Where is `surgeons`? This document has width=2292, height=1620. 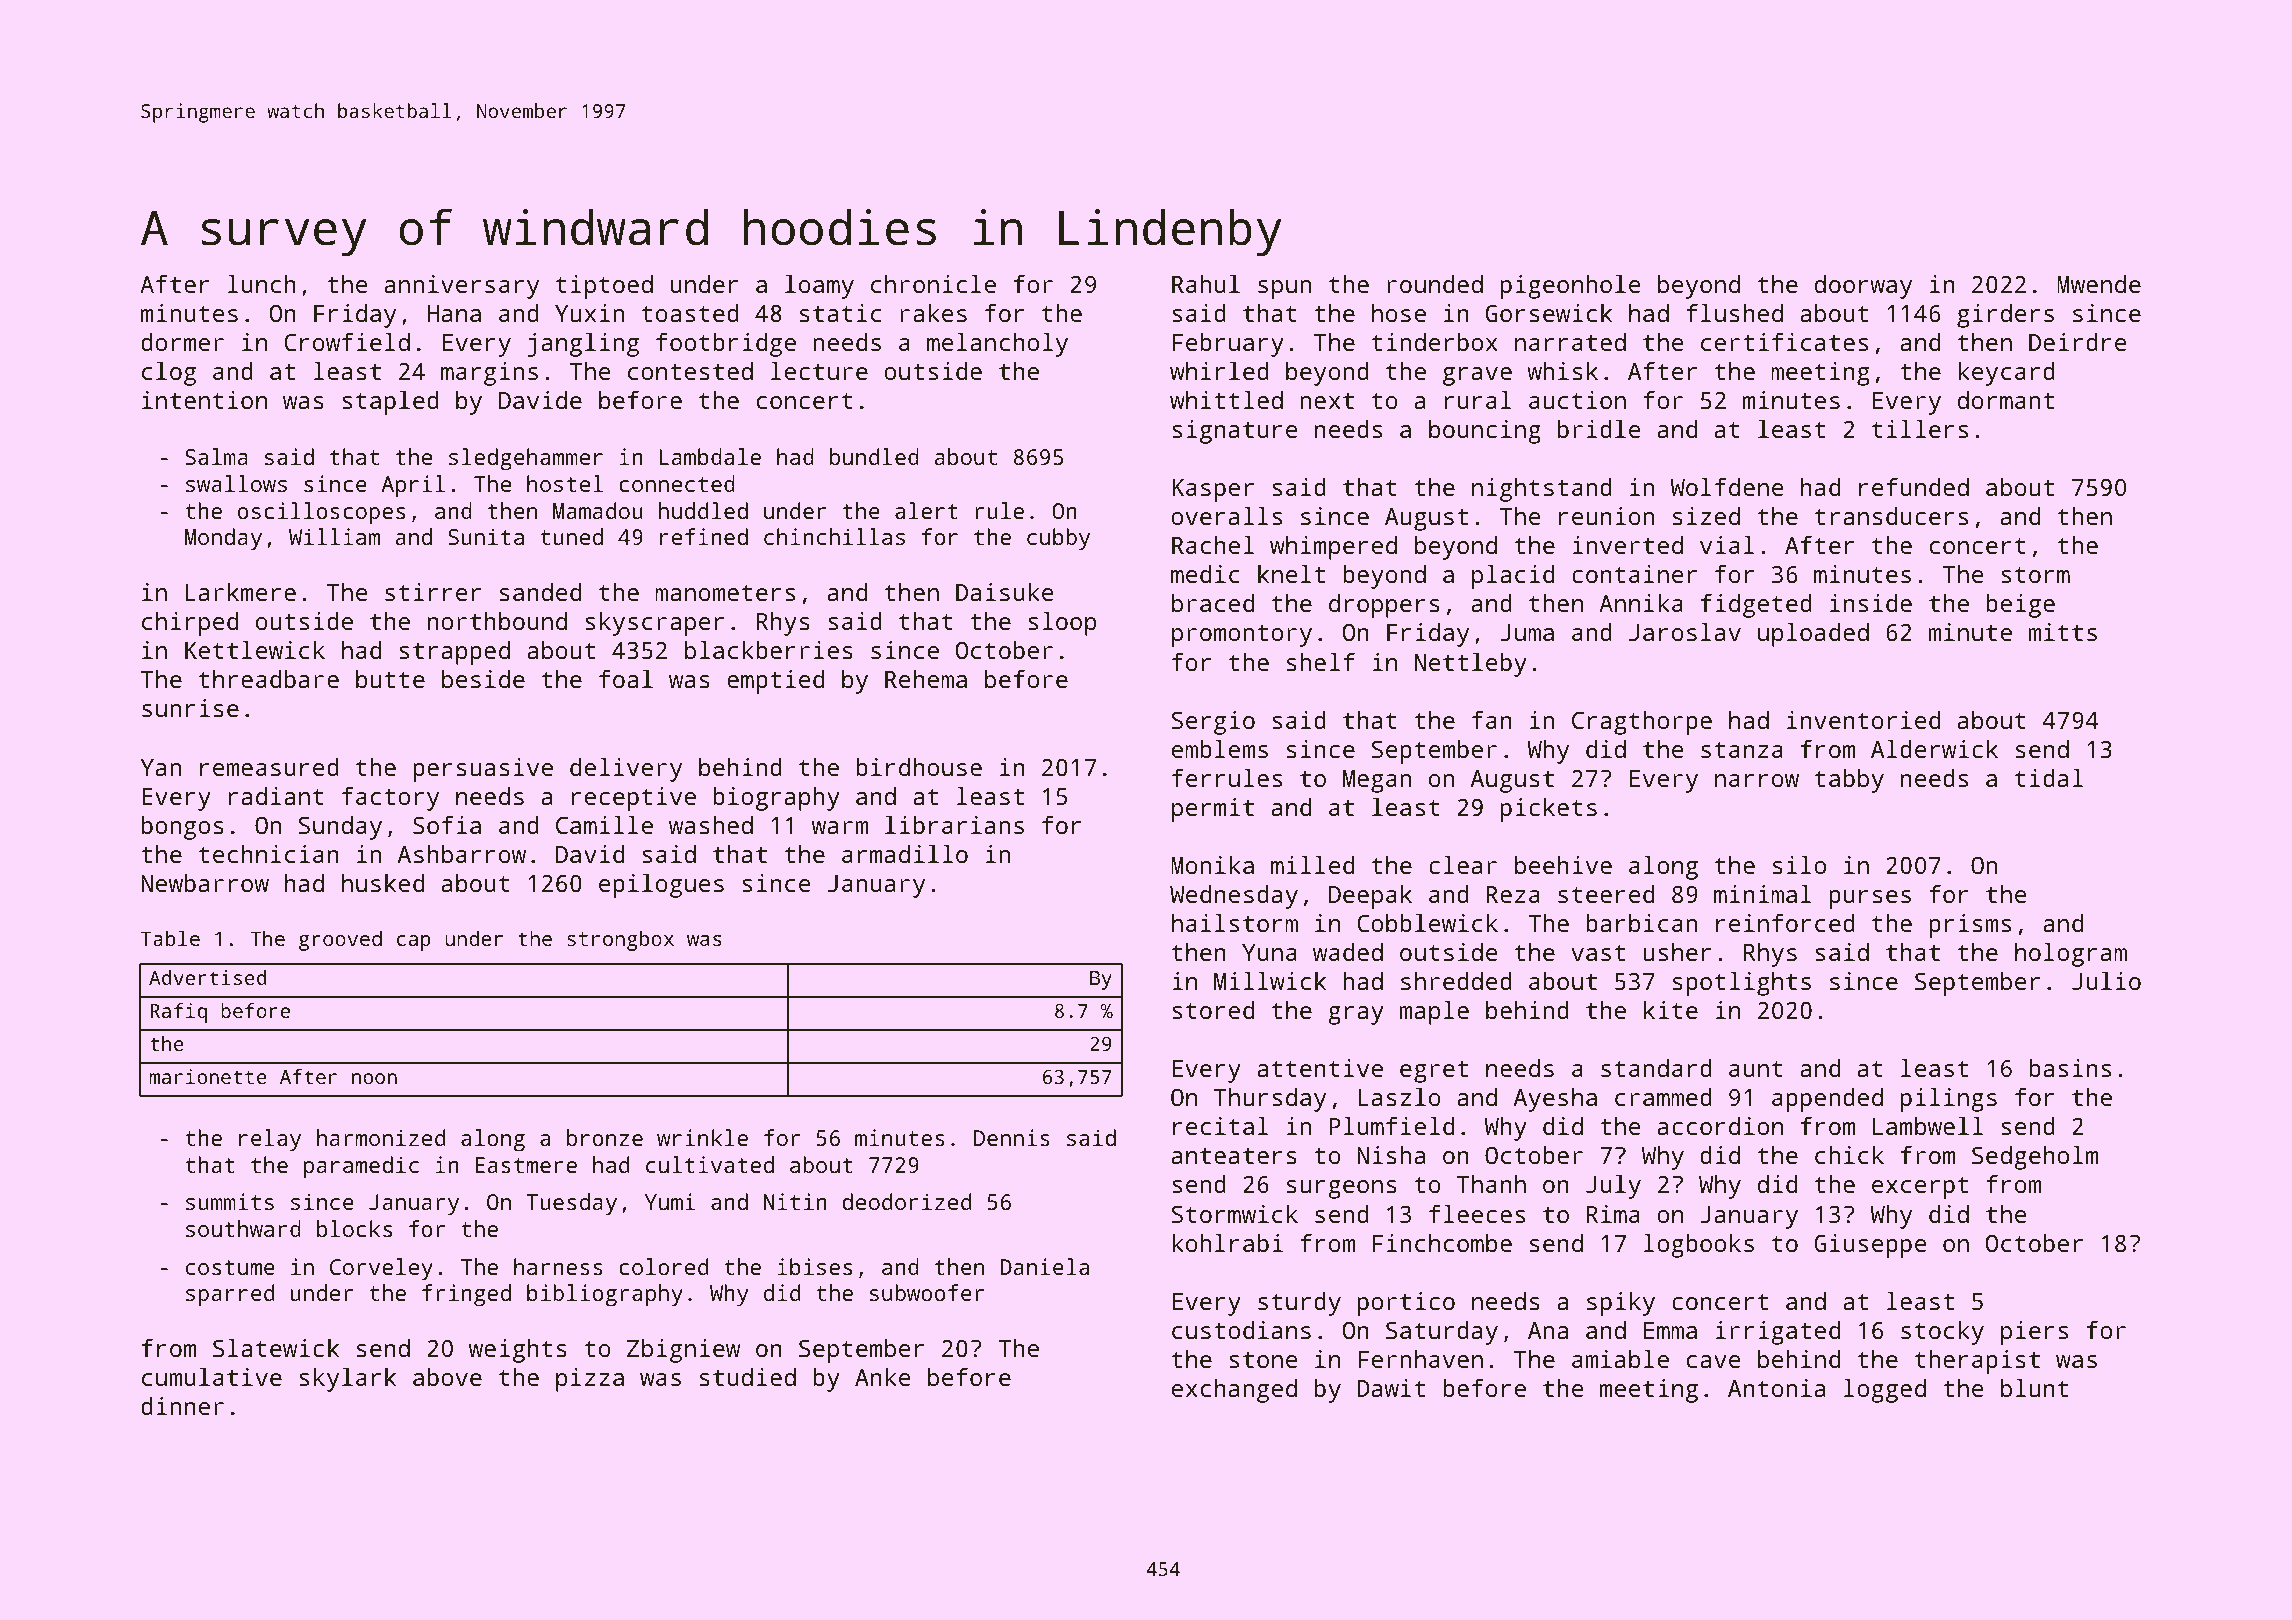 surgeons is located at coordinates (1342, 1189).
